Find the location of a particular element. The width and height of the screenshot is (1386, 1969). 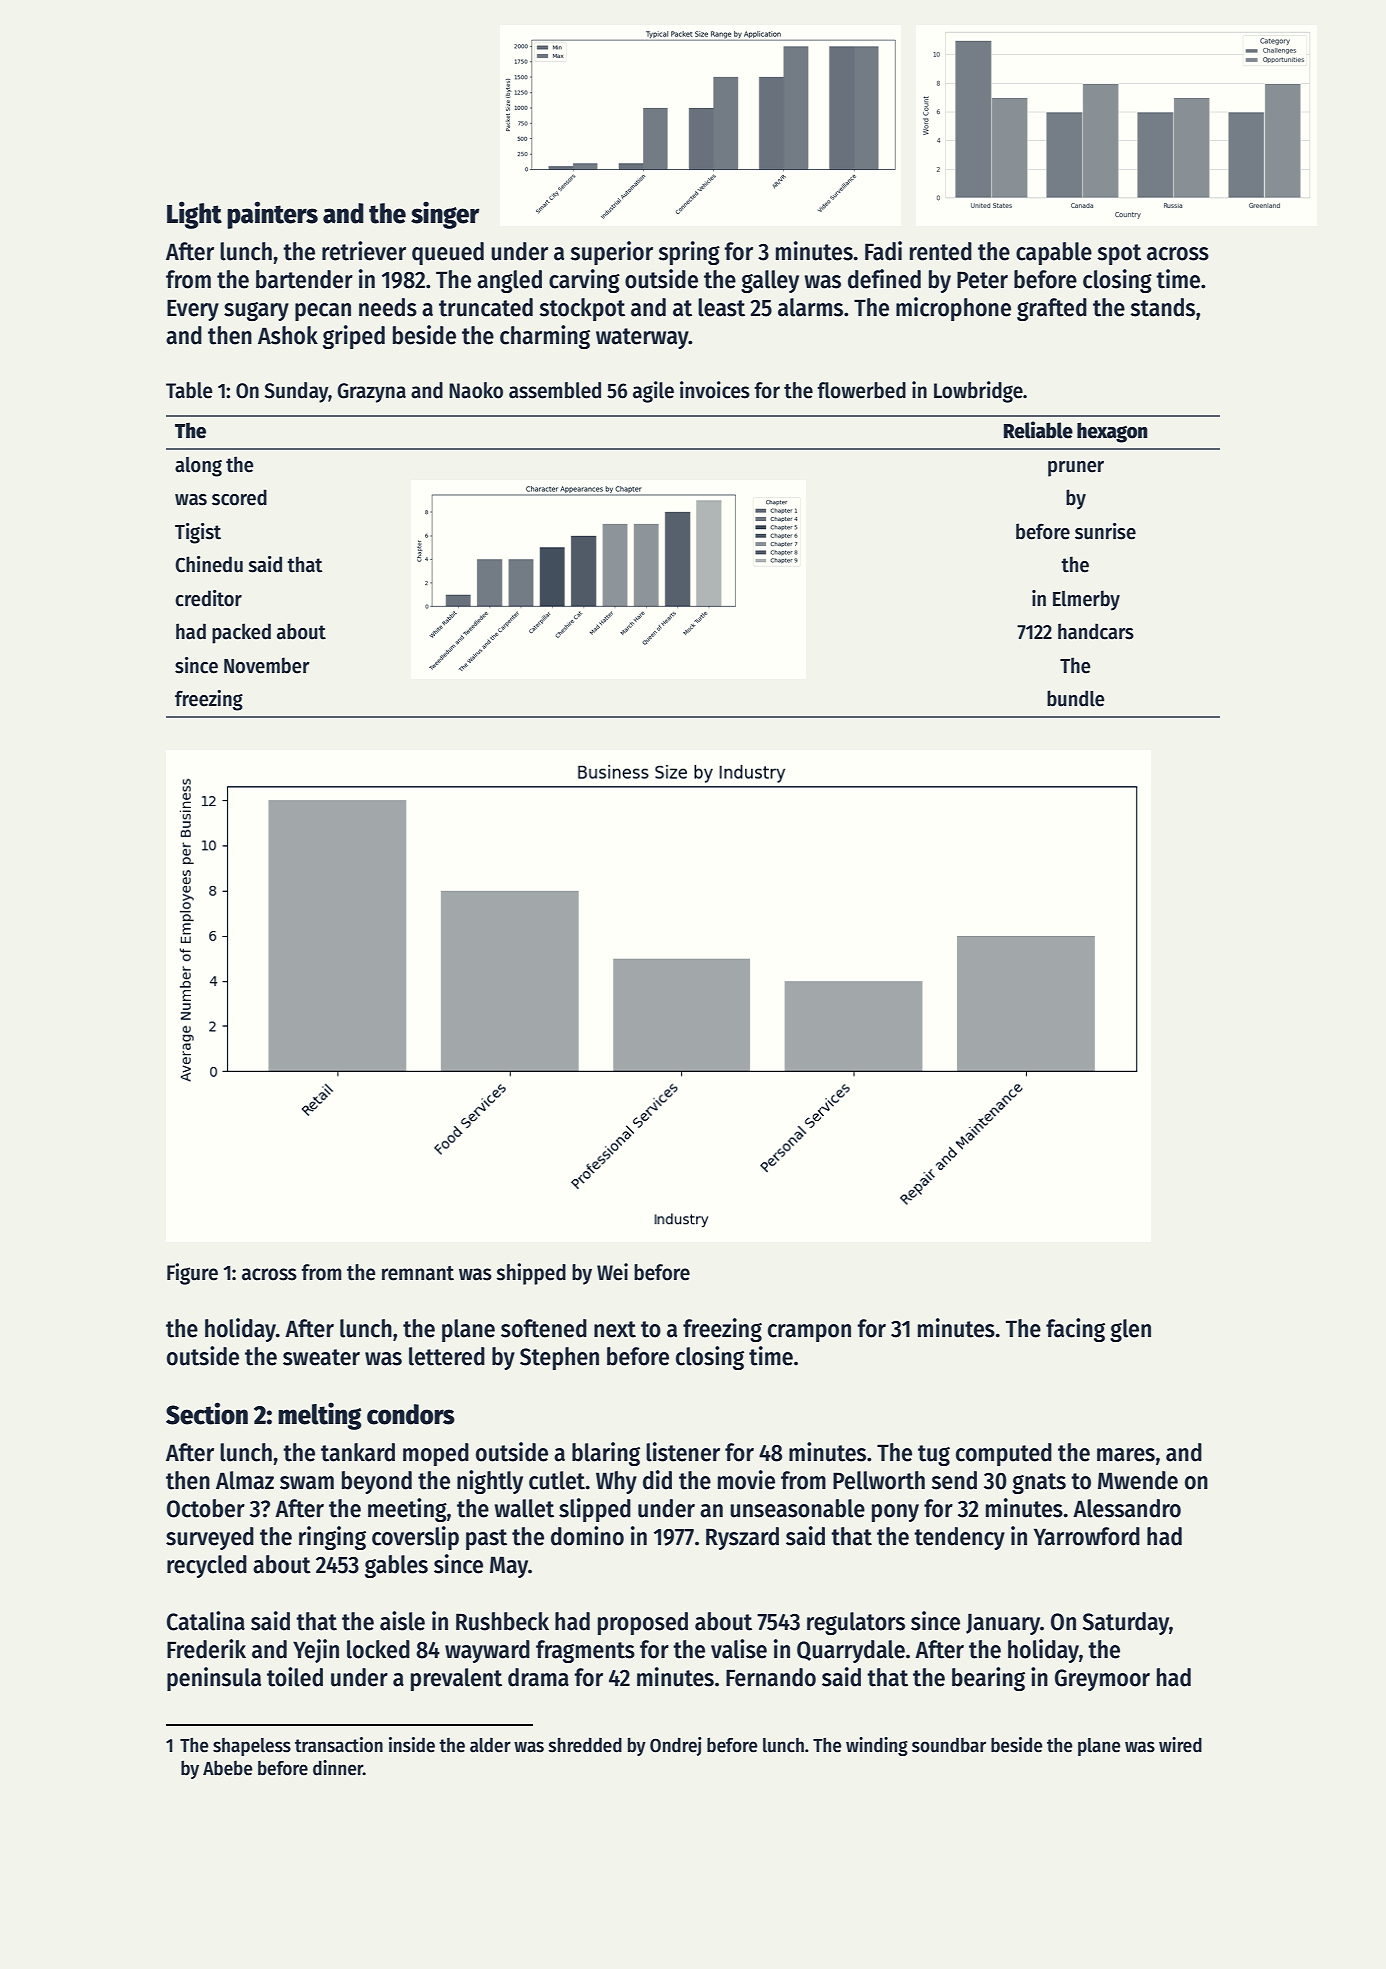

spring is located at coordinates (689, 253).
